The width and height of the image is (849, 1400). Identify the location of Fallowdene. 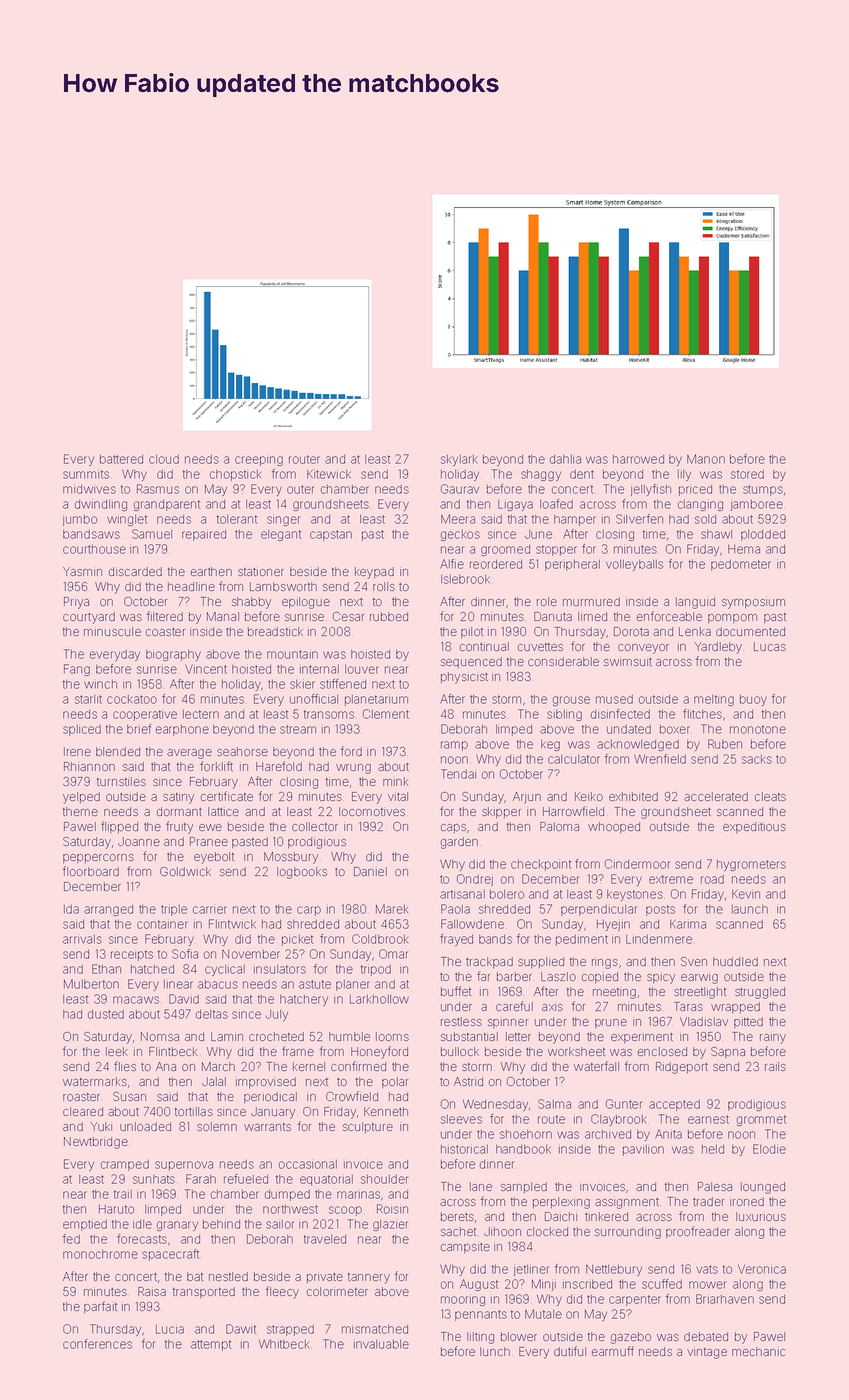
(472, 924).
